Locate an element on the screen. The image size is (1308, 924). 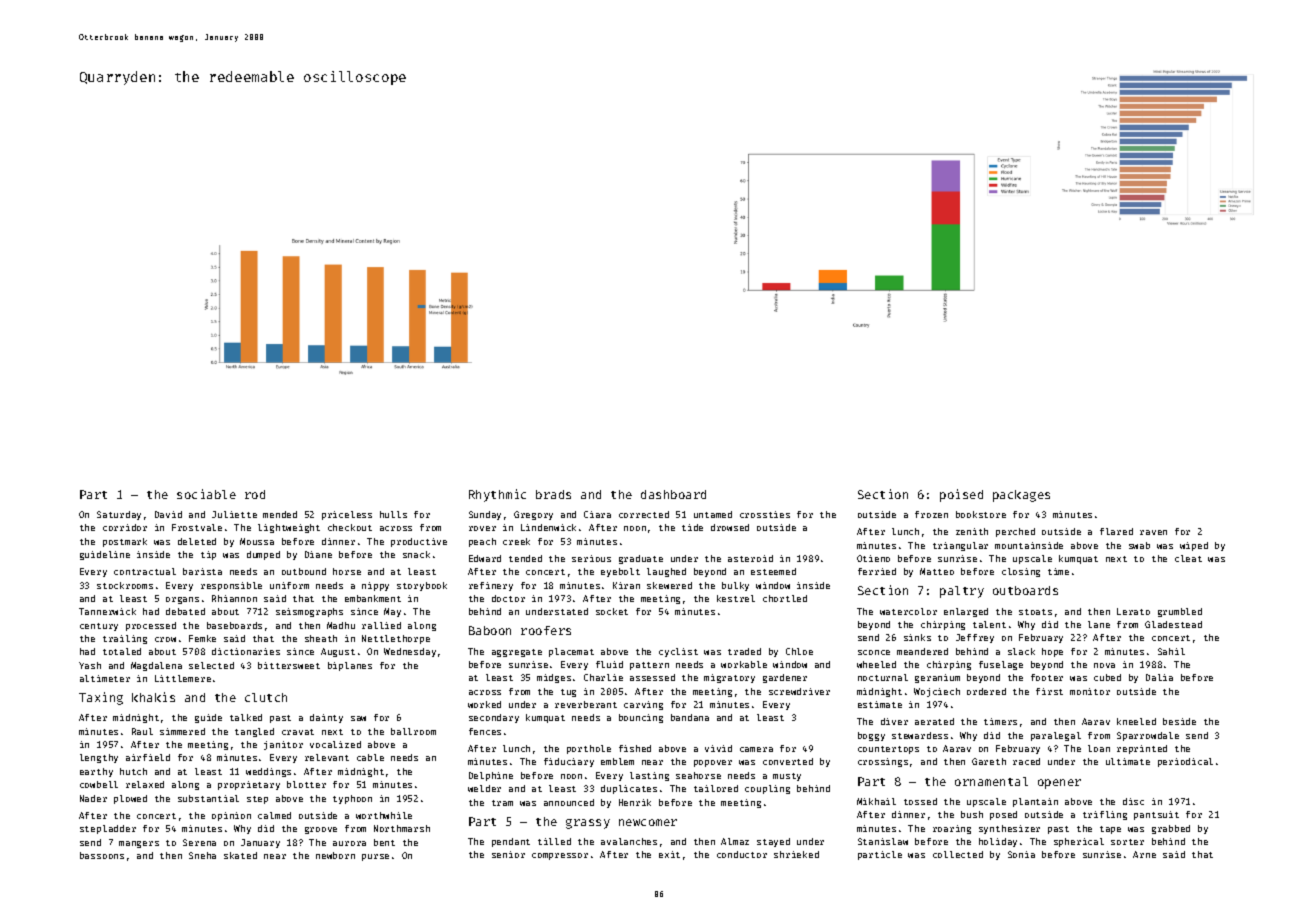
airfield is located at coordinates (148, 757).
